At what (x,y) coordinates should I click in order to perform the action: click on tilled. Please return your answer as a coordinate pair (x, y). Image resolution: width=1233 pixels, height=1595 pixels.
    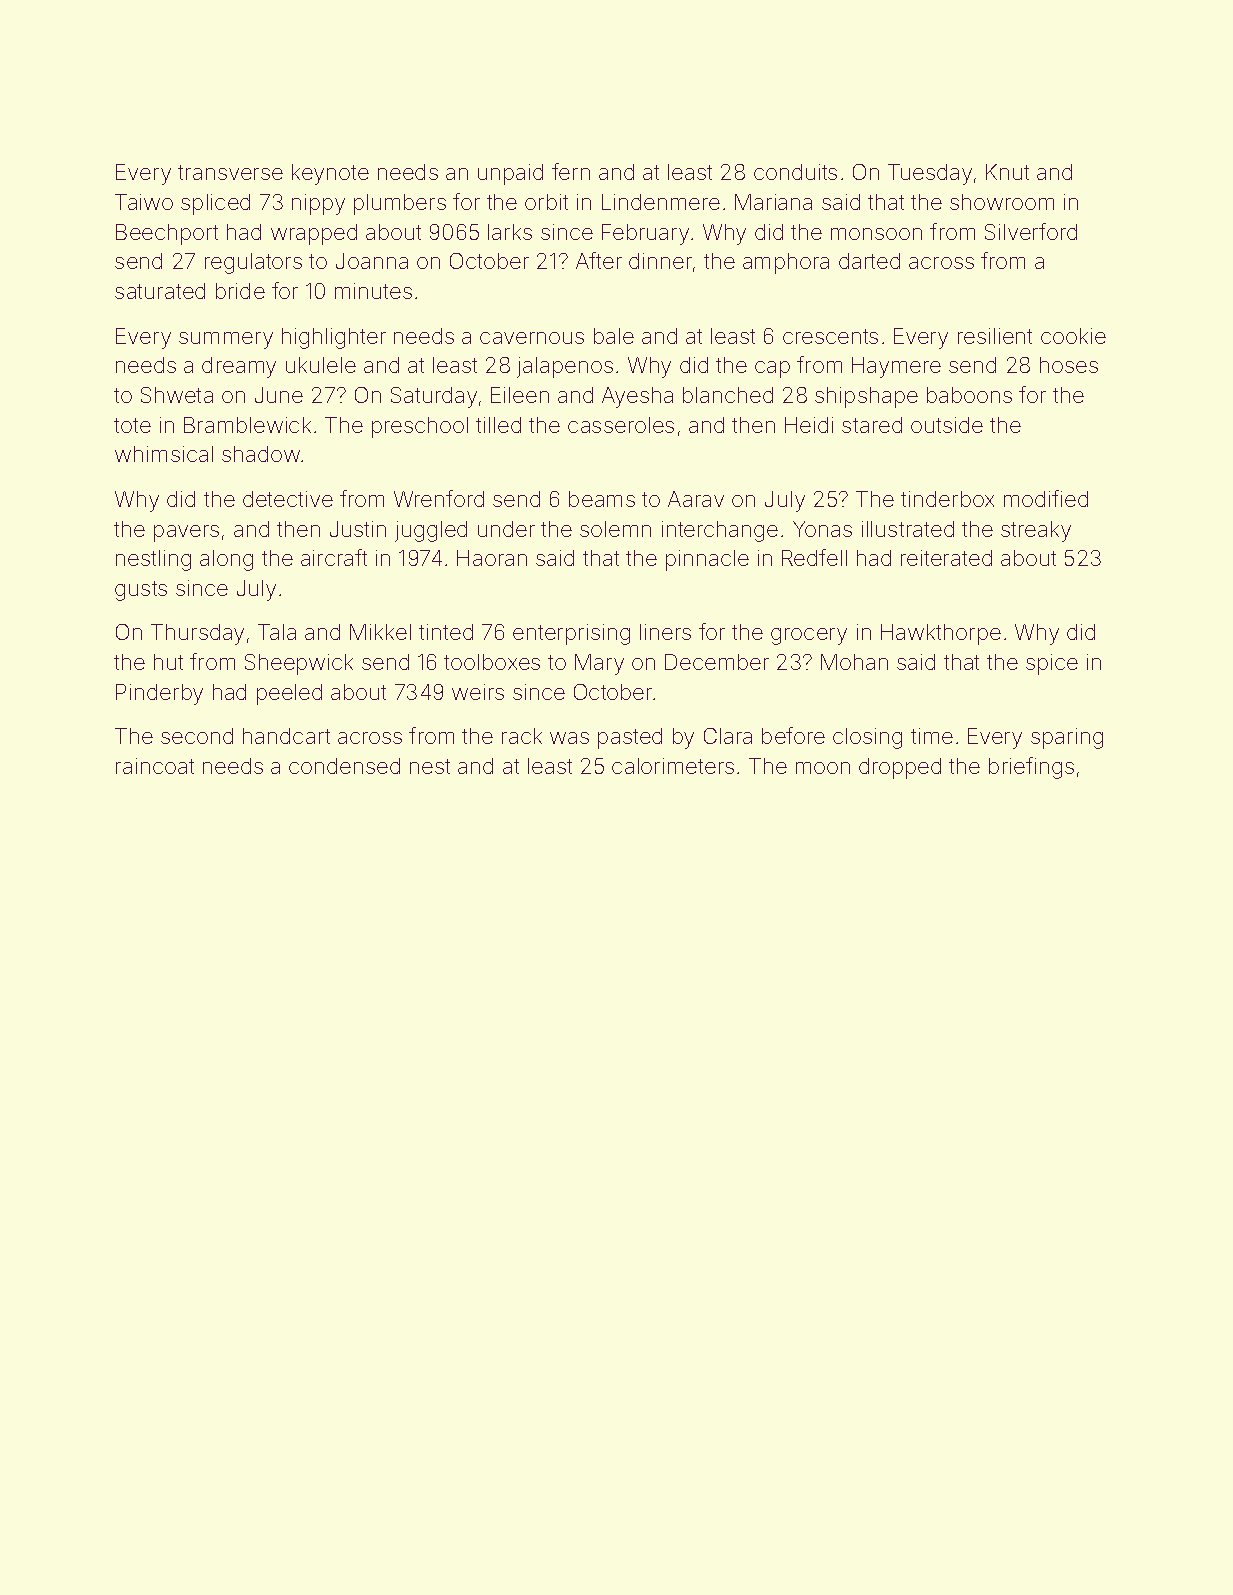
    Looking at the image, I should click on (498, 425).
